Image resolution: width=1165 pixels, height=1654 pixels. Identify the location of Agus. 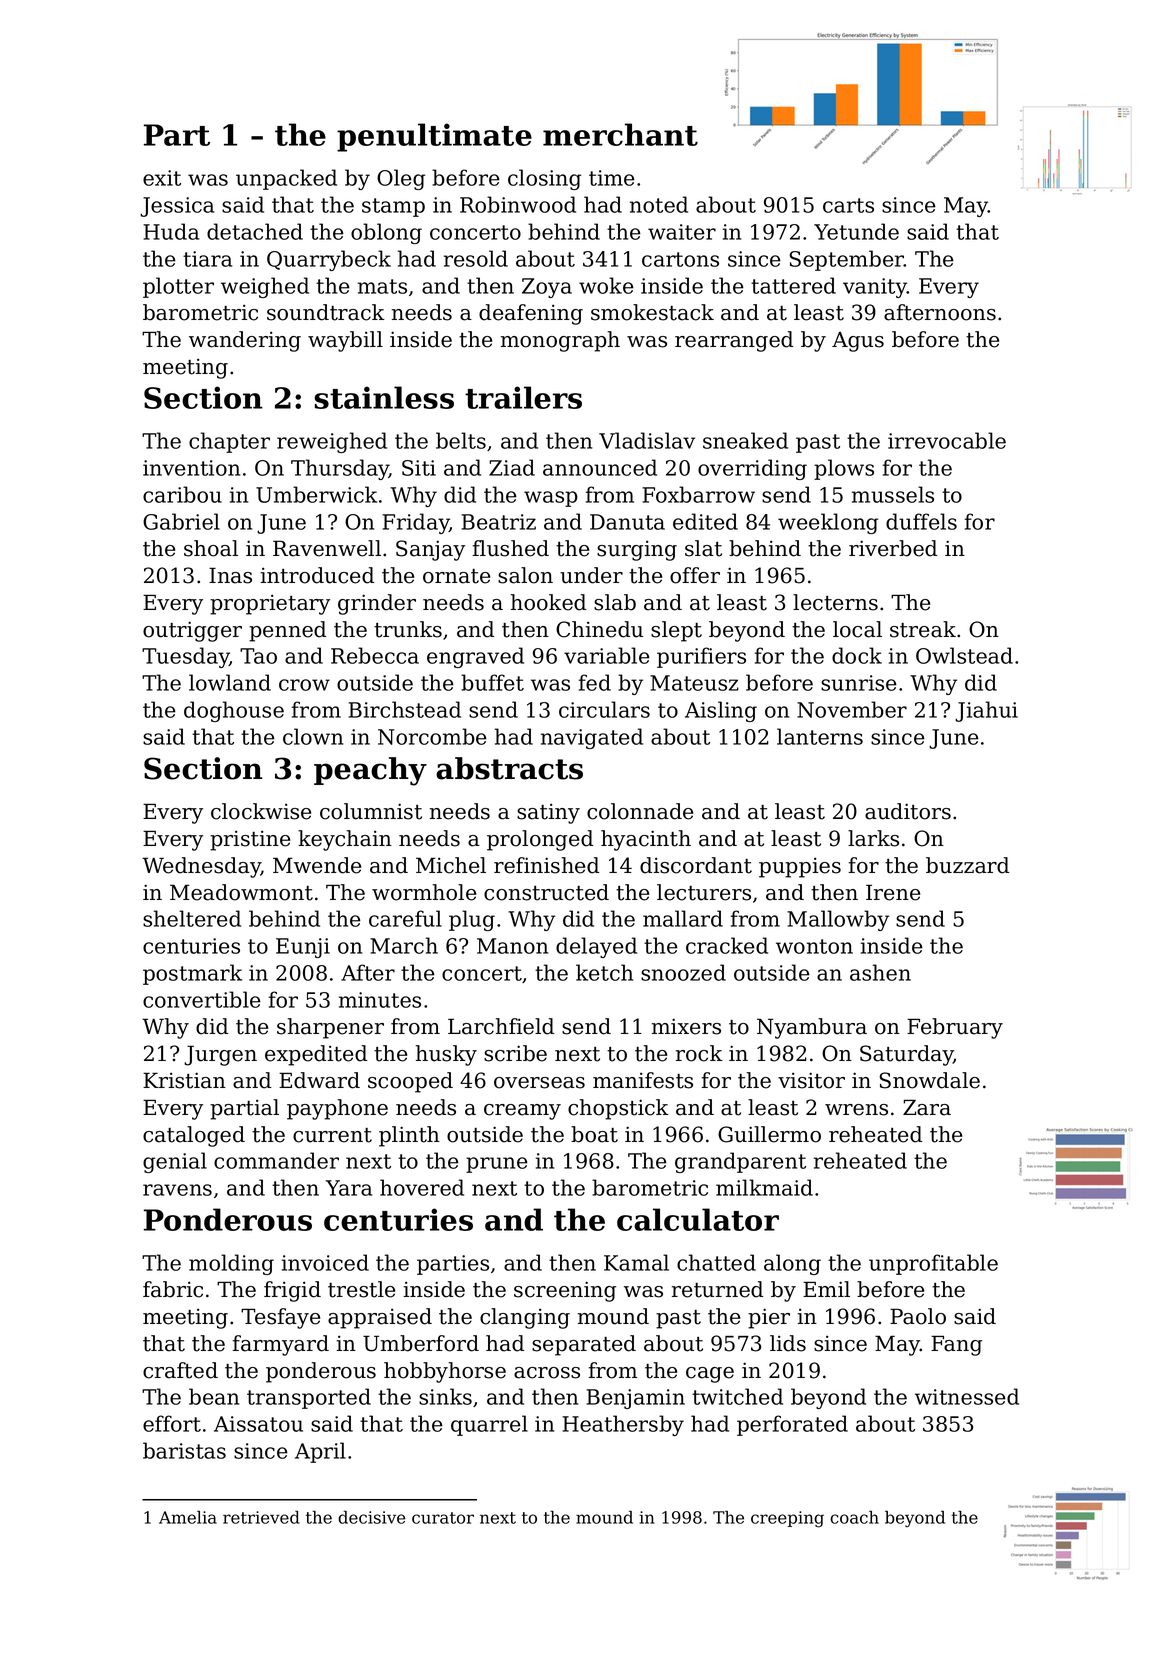
(858, 342).
